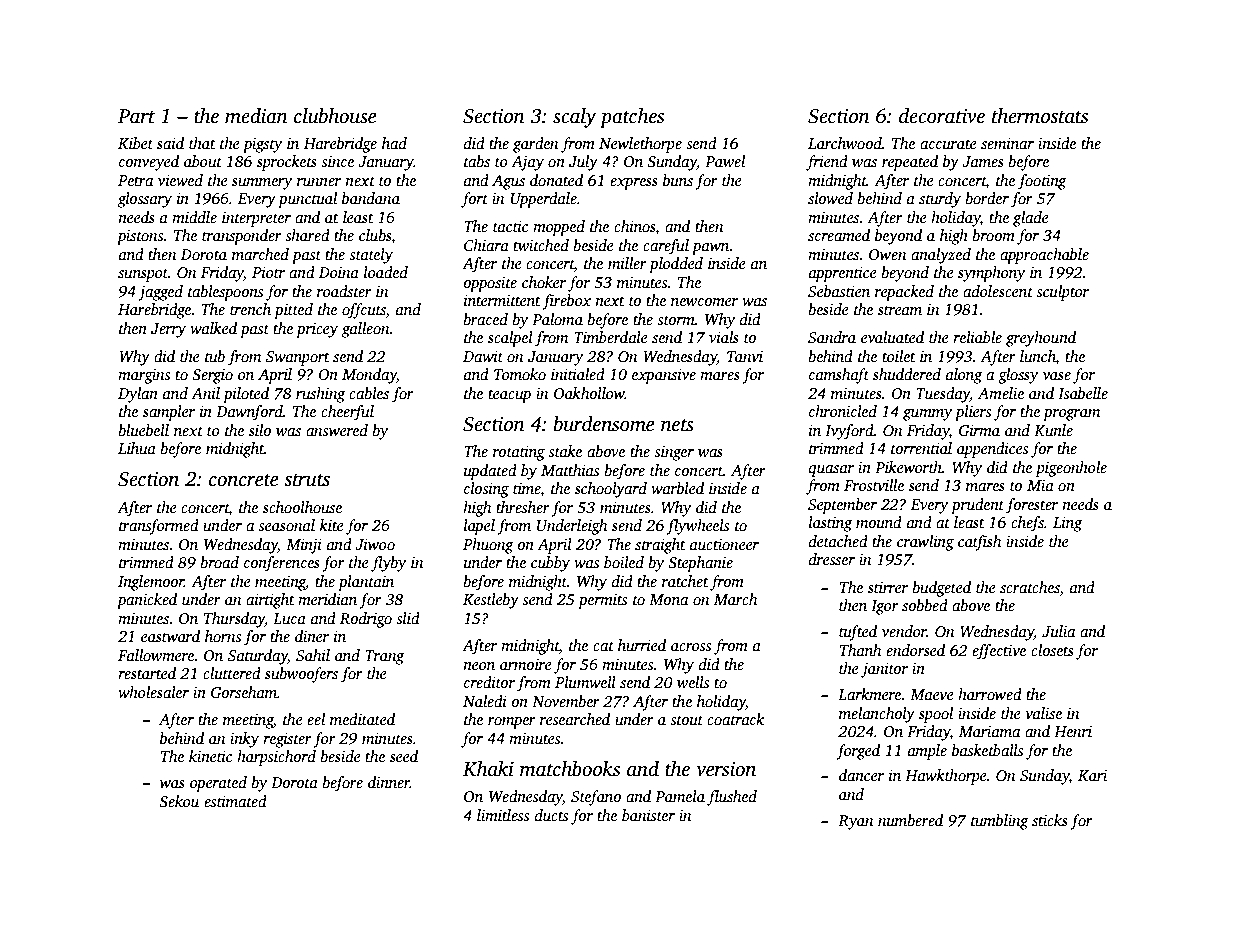  I want to click on dinner, so click(389, 782).
